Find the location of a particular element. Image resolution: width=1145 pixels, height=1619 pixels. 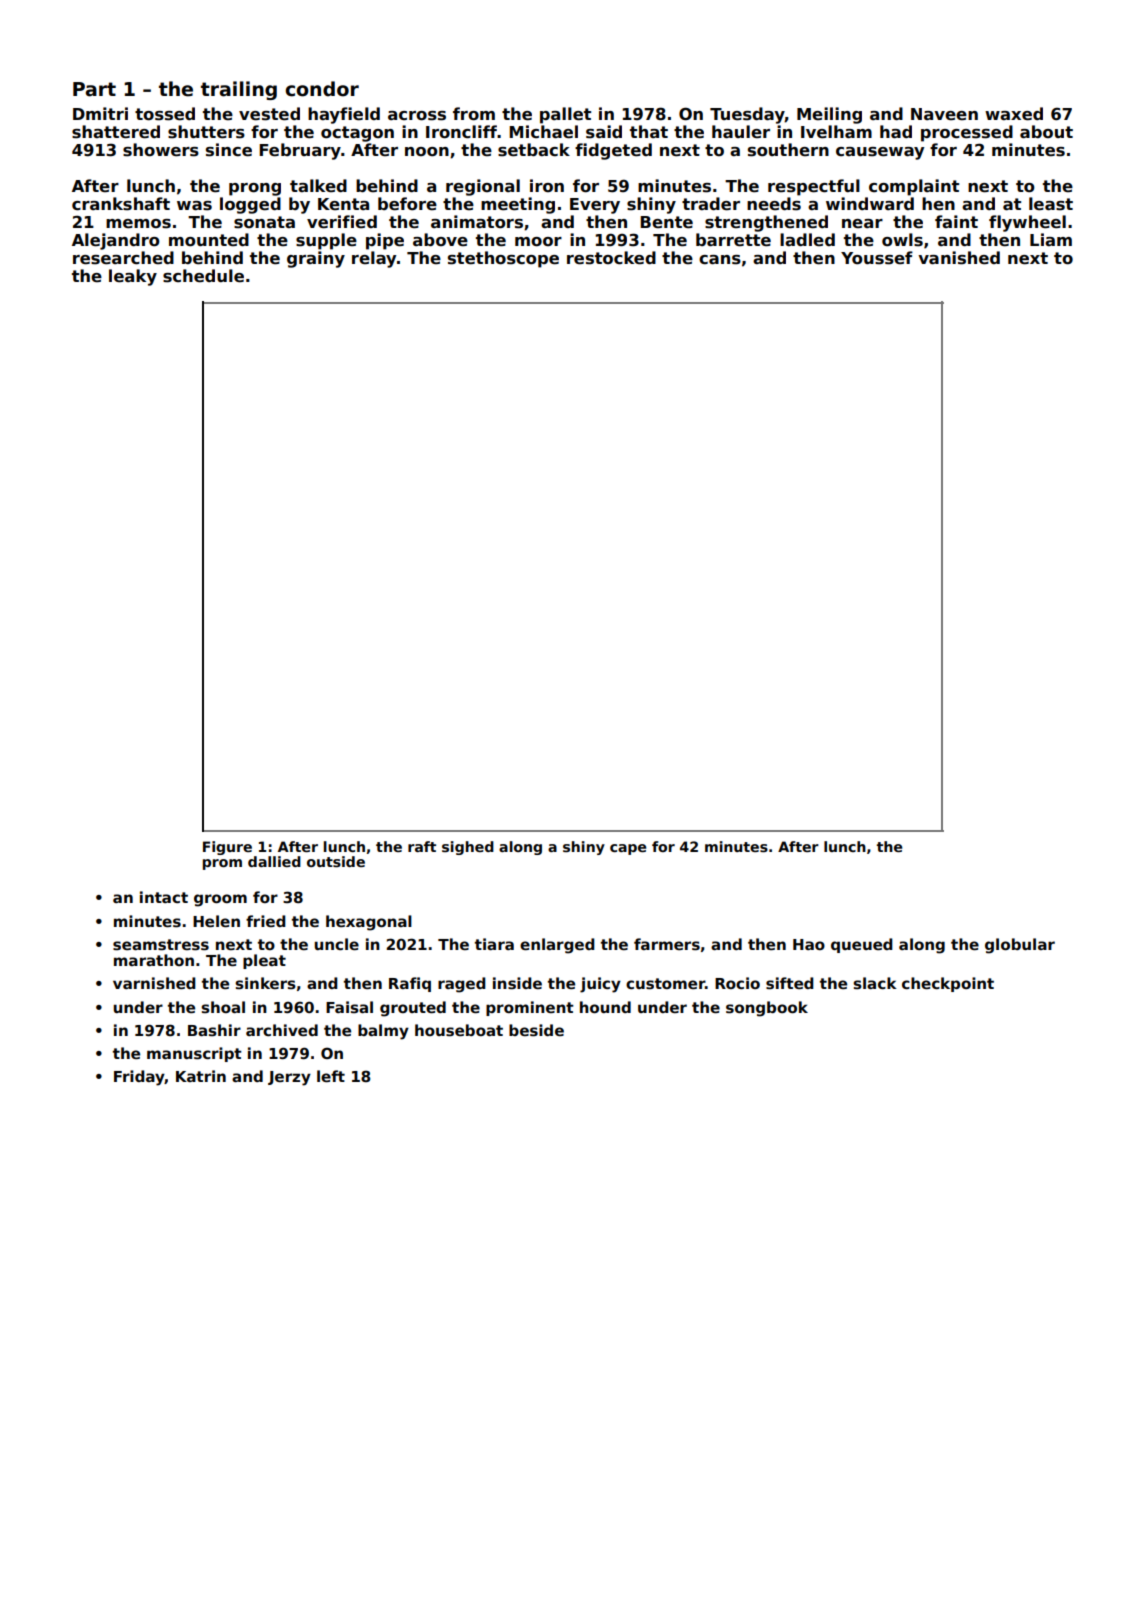

complaint is located at coordinates (914, 187).
